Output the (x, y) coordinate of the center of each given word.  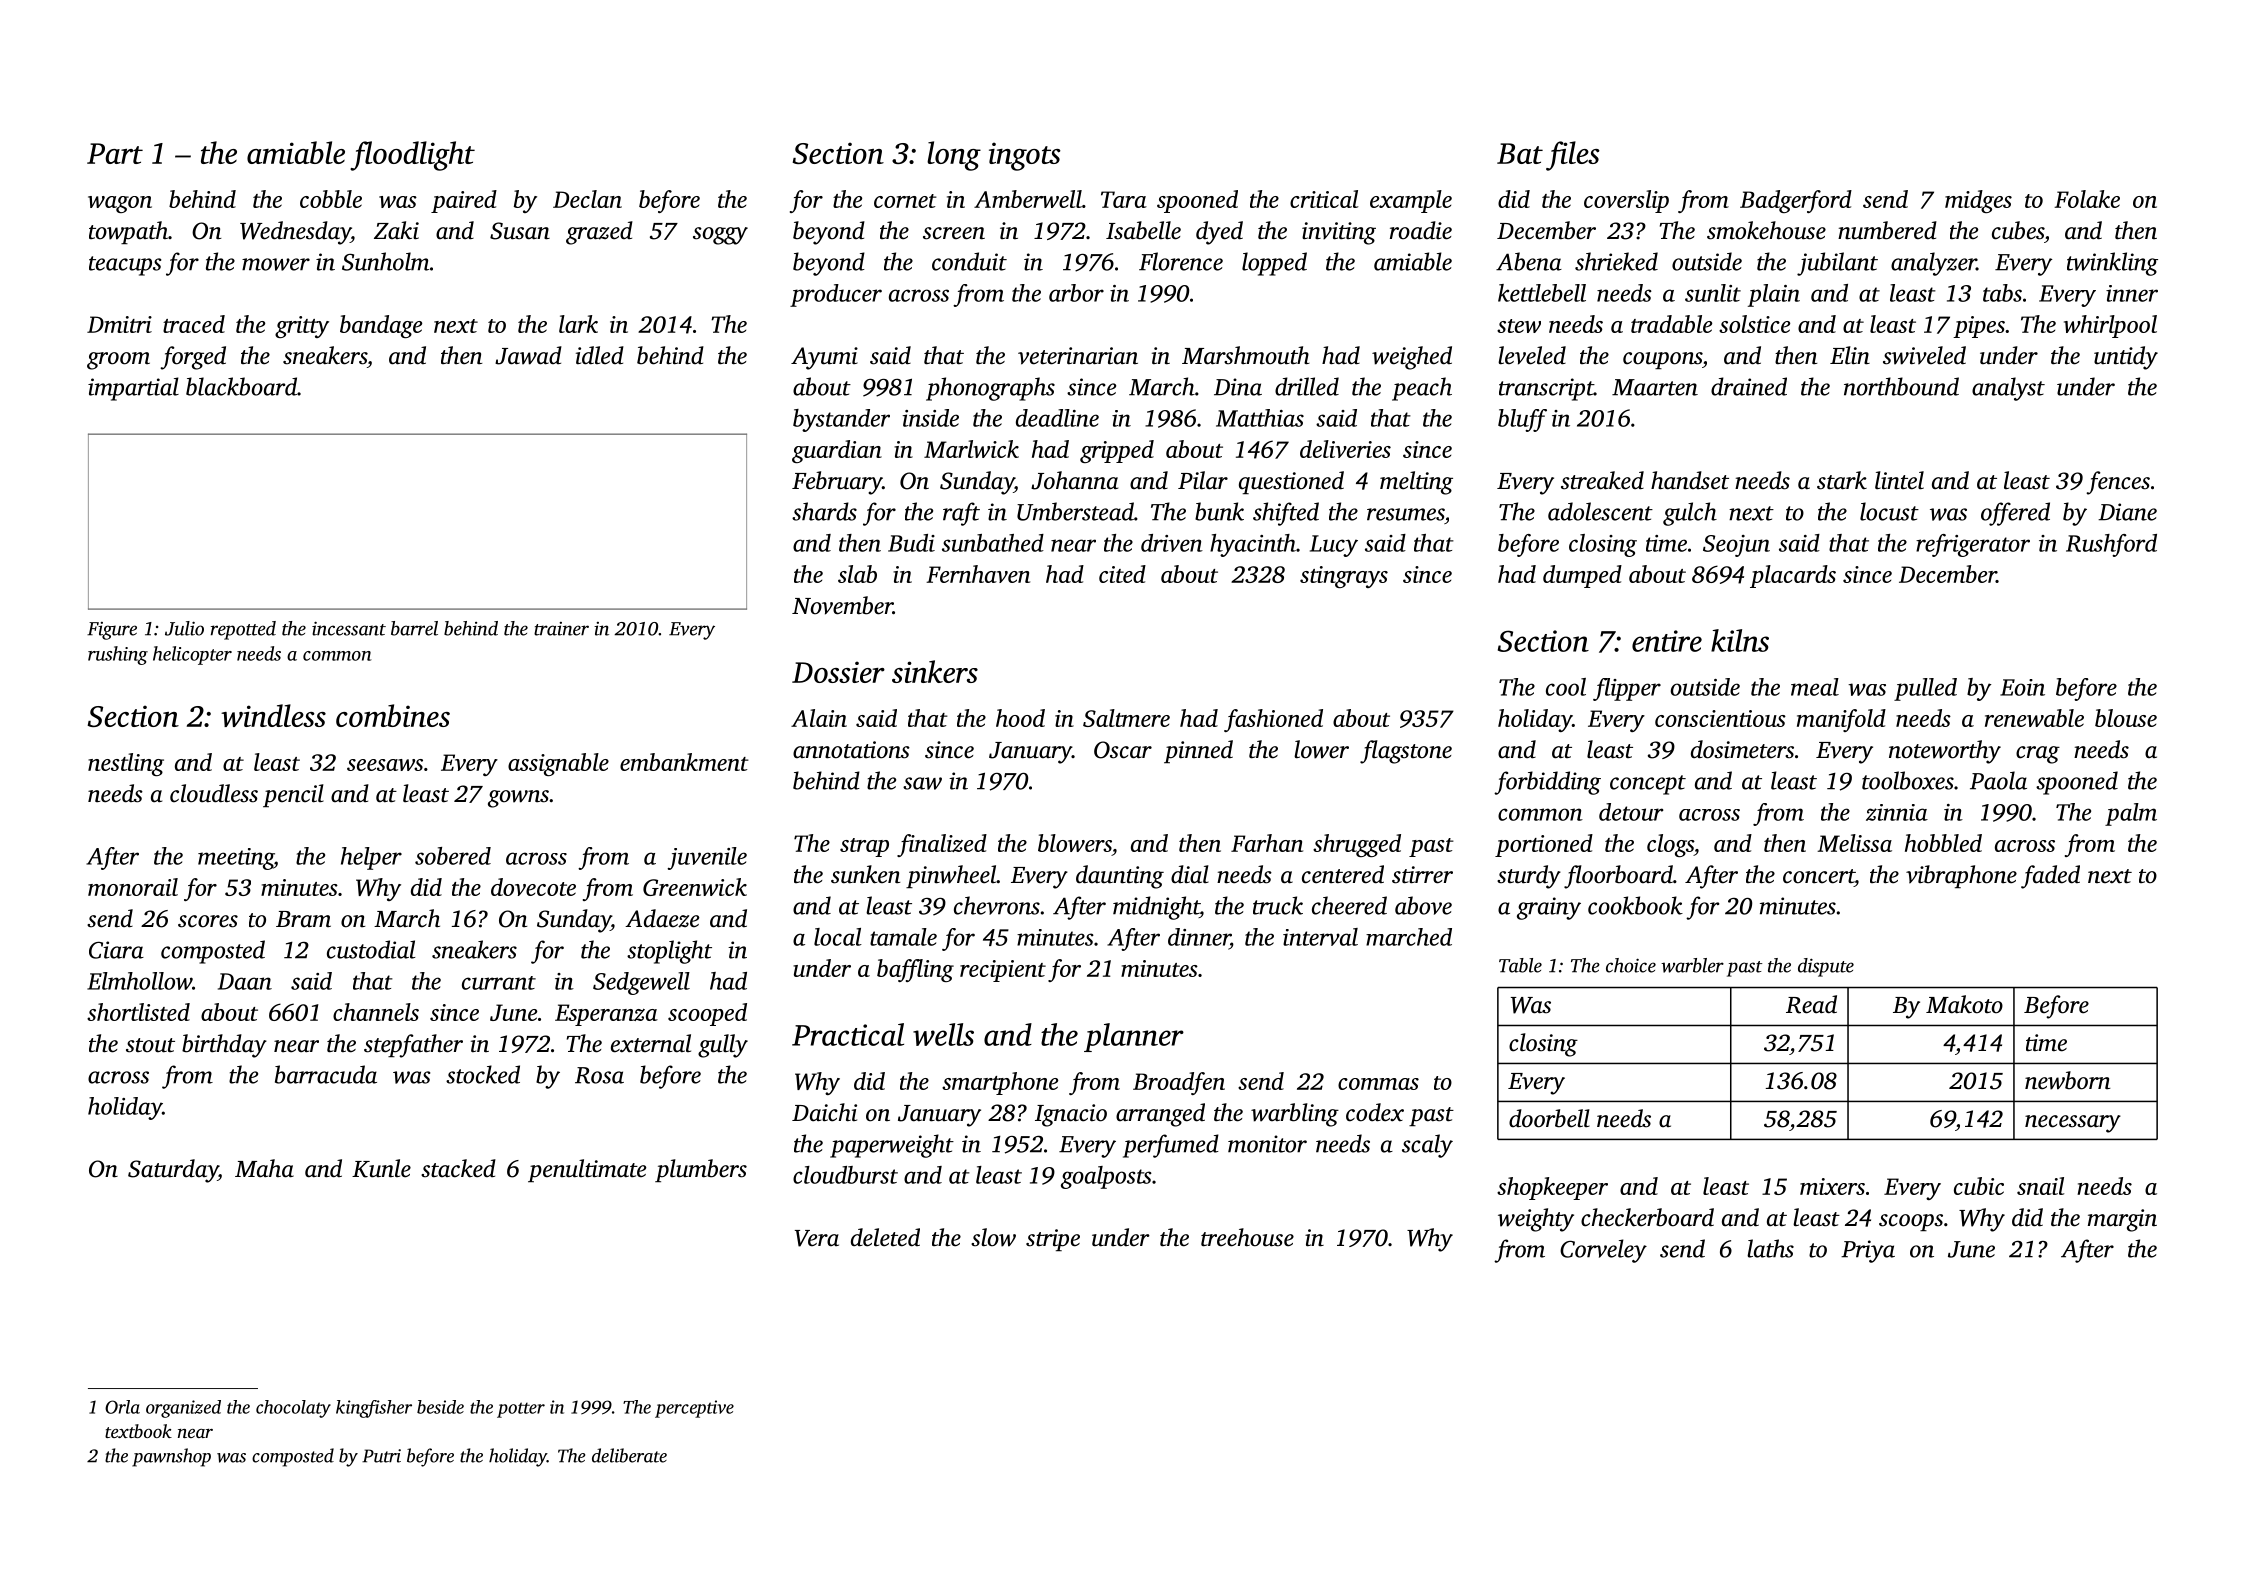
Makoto (1964, 1004)
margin (2122, 1220)
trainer (561, 629)
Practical (848, 1034)
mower (276, 264)
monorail (133, 887)
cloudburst (845, 1175)
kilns (1740, 640)
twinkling (2112, 264)
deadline (1057, 418)
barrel (414, 628)
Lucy (1334, 546)
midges (1978, 201)
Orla (122, 1407)
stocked (483, 1074)
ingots (1025, 156)
